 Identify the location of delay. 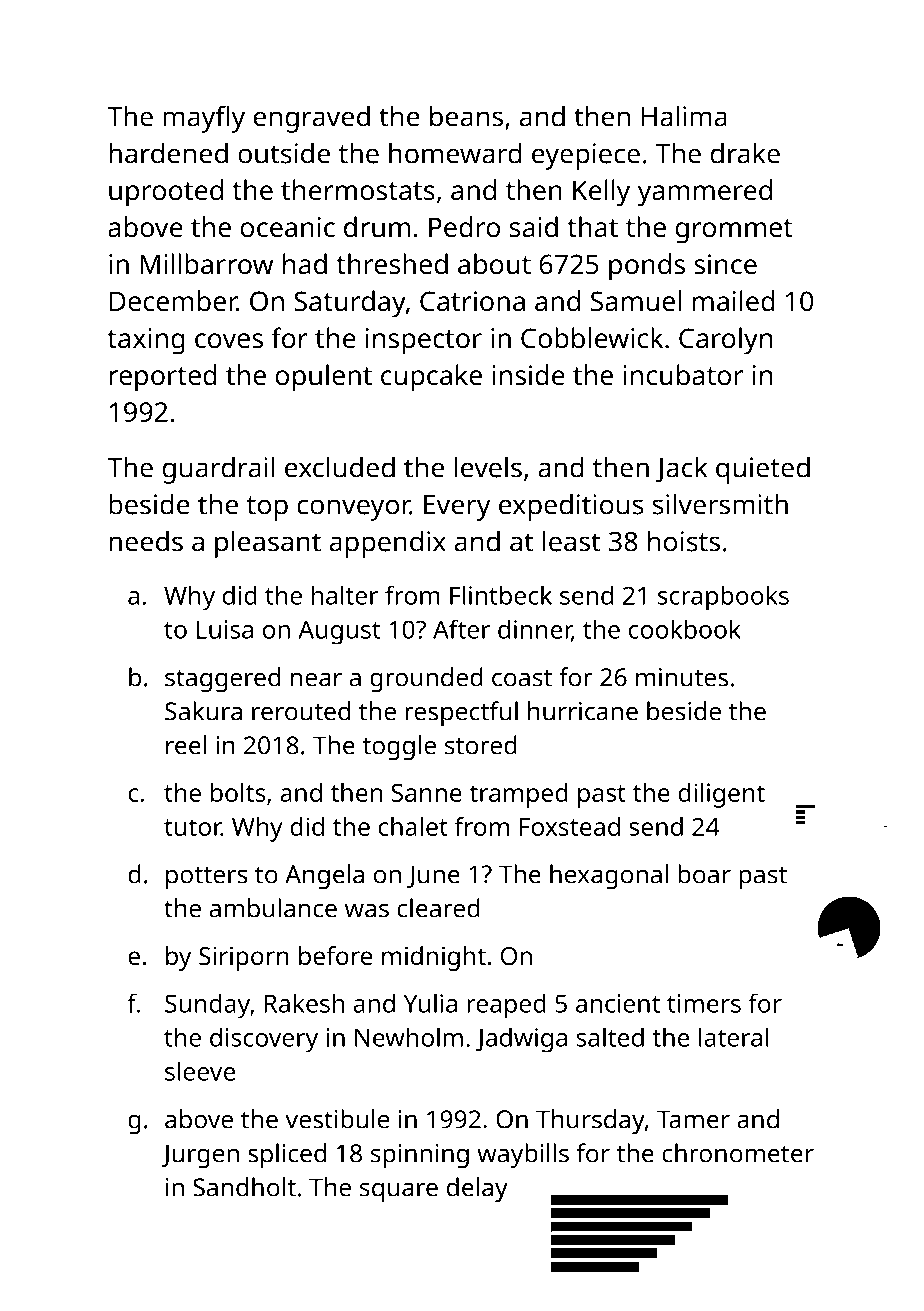
(477, 1189).
